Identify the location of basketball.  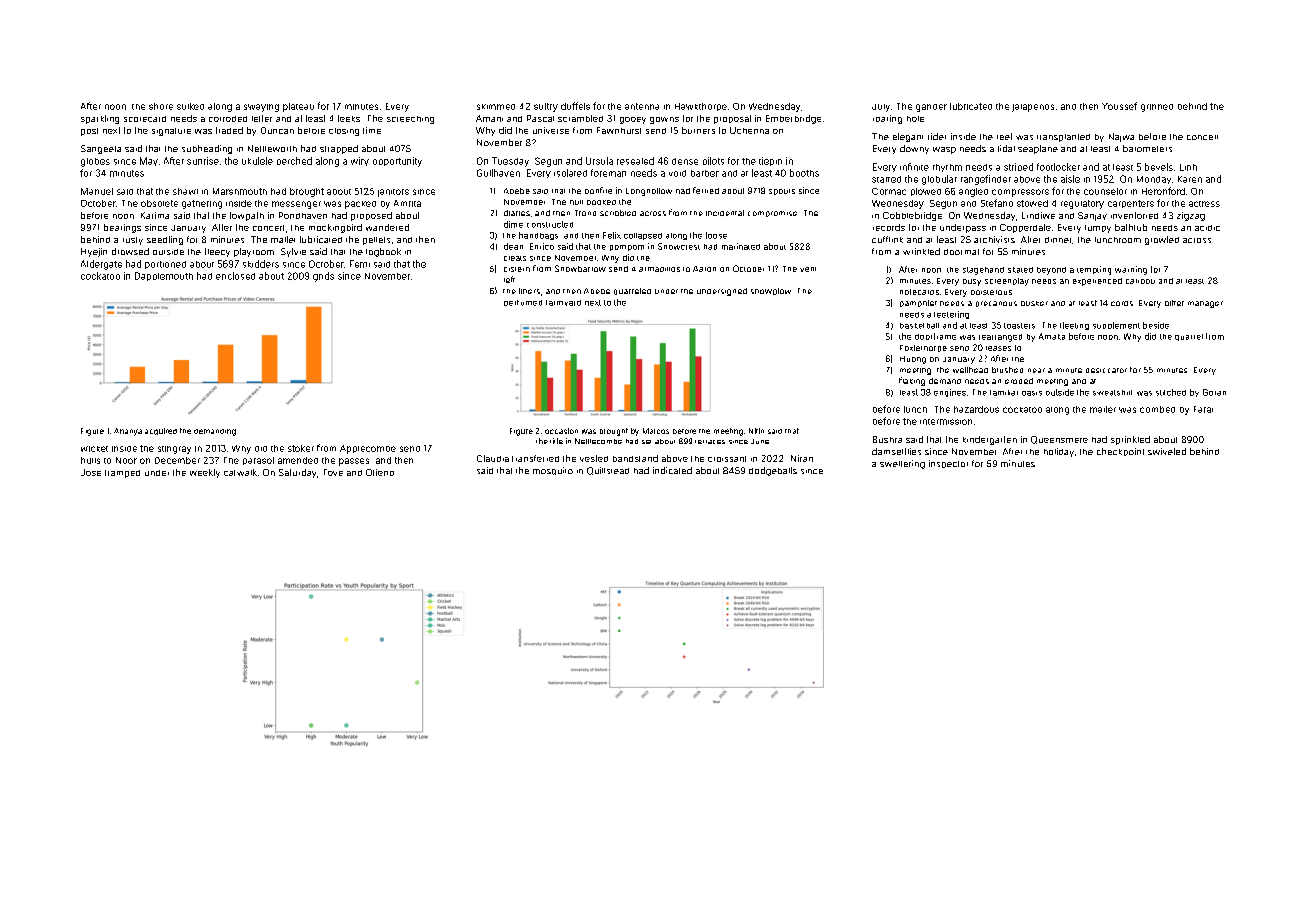
(919, 326).
